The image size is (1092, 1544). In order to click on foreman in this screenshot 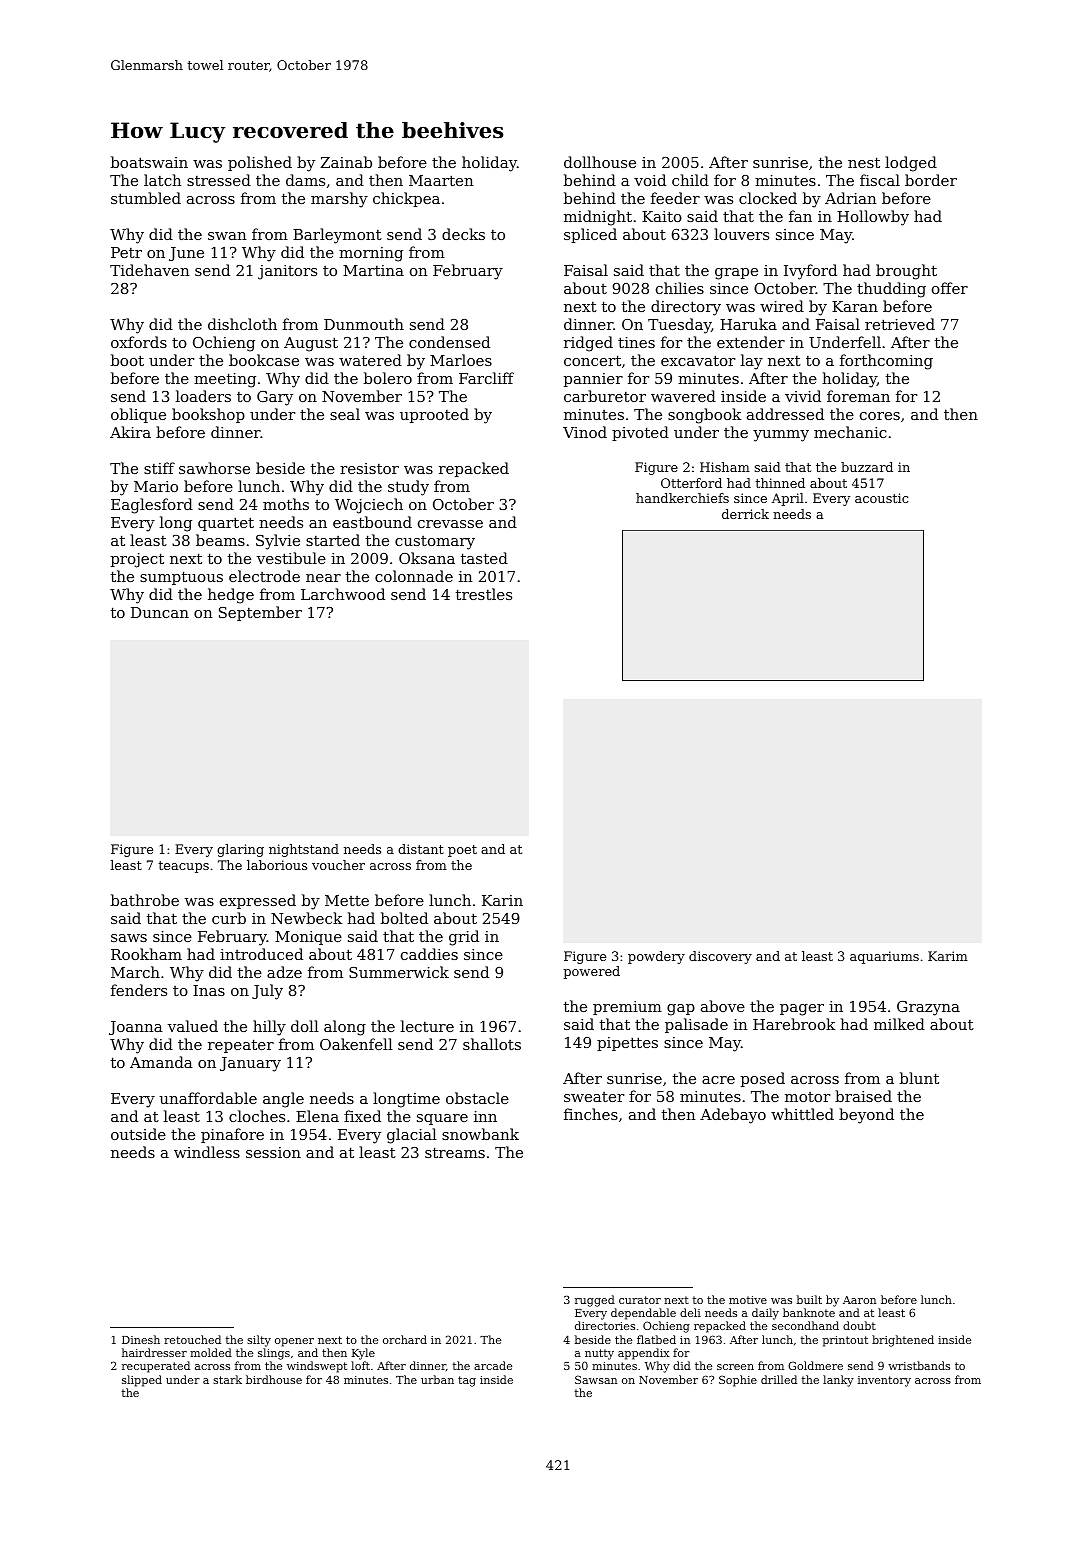, I will do `click(858, 396)`.
